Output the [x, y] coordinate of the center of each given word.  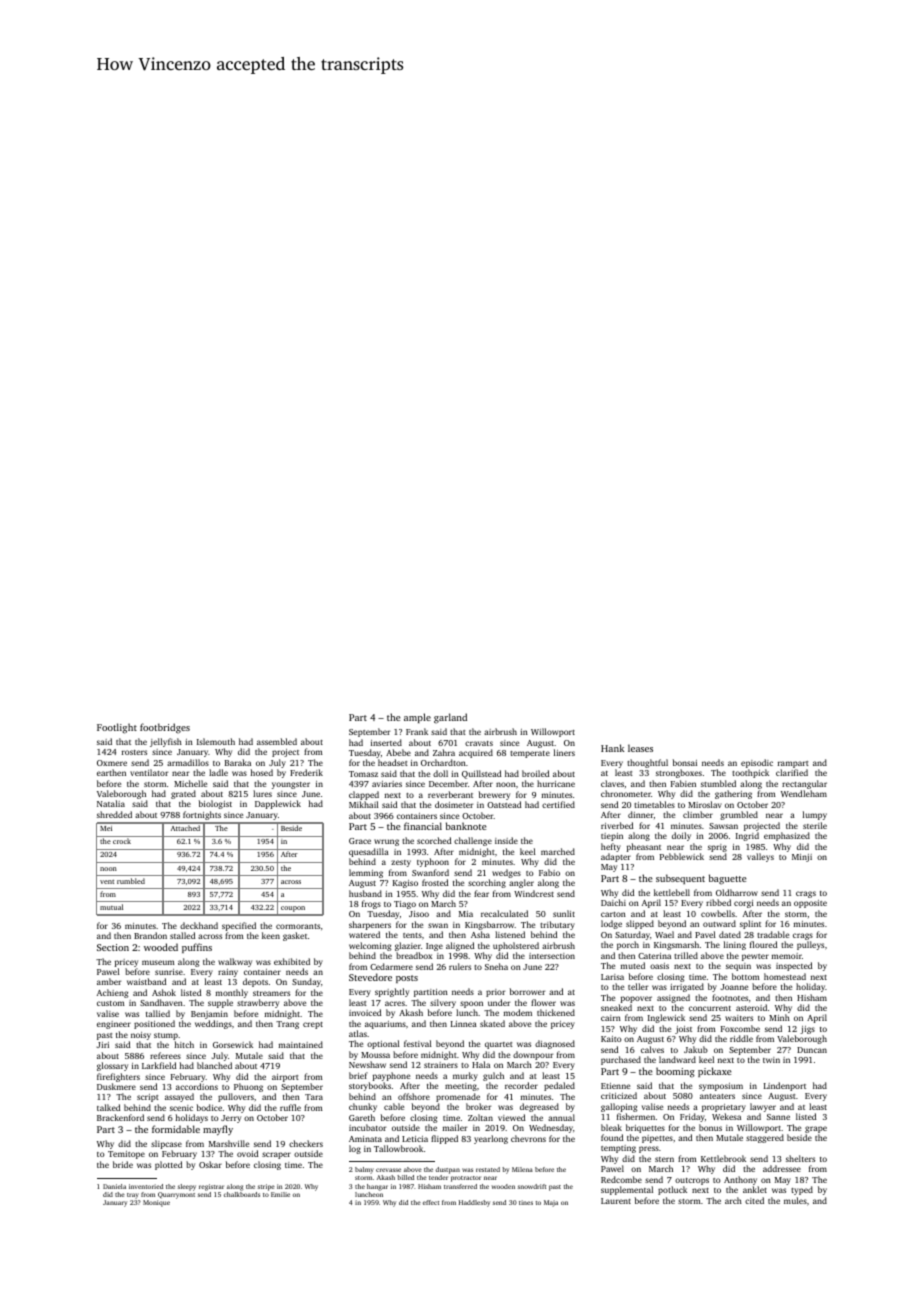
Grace [360, 841]
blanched [214, 1065]
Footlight [117, 728]
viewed [511, 1117]
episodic [757, 763]
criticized [619, 1095]
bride [123, 1164]
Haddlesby [474, 1203]
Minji [802, 858]
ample [417, 718]
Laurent [616, 1201]
